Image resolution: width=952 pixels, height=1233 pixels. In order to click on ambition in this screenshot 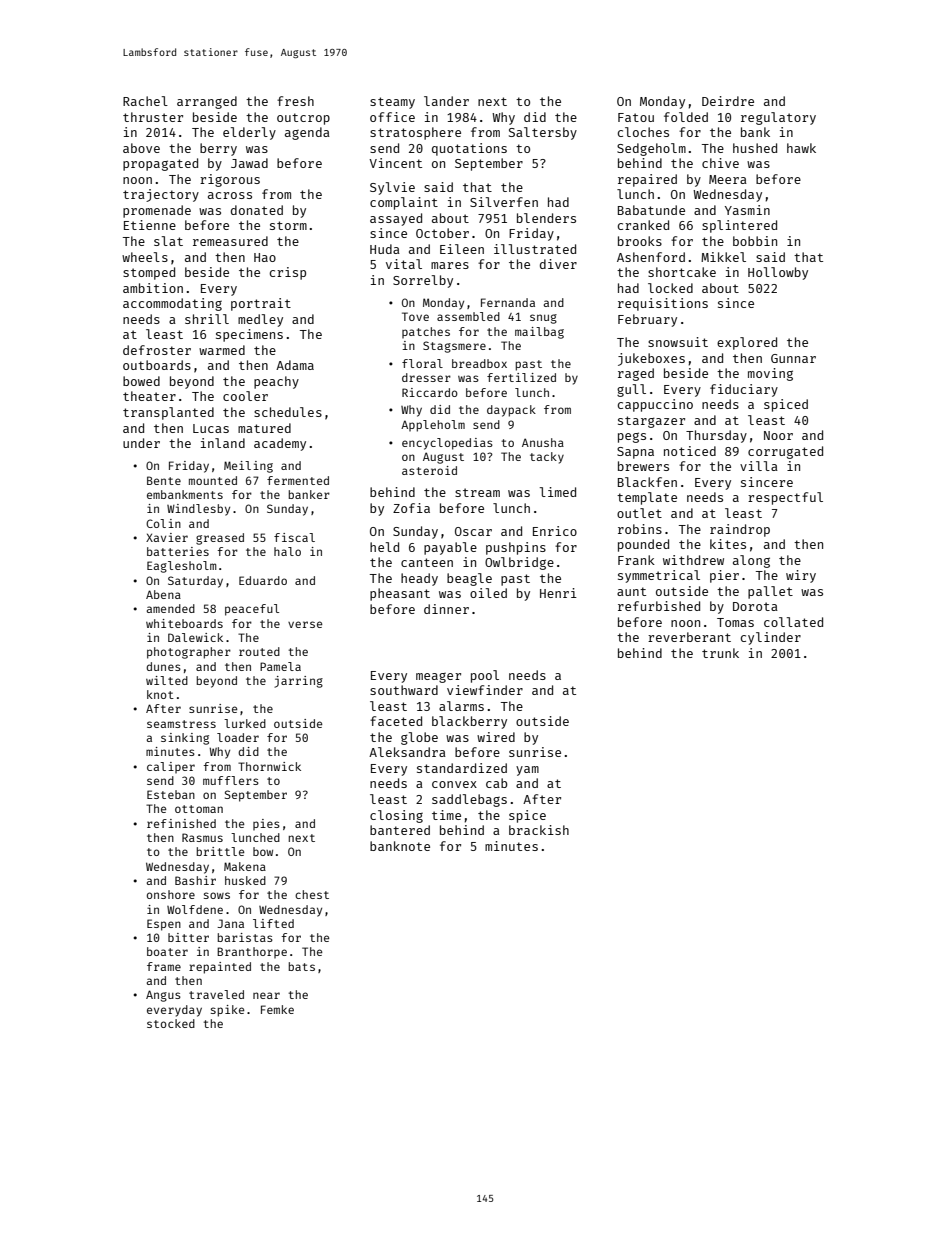, I will do `click(153, 288)`.
